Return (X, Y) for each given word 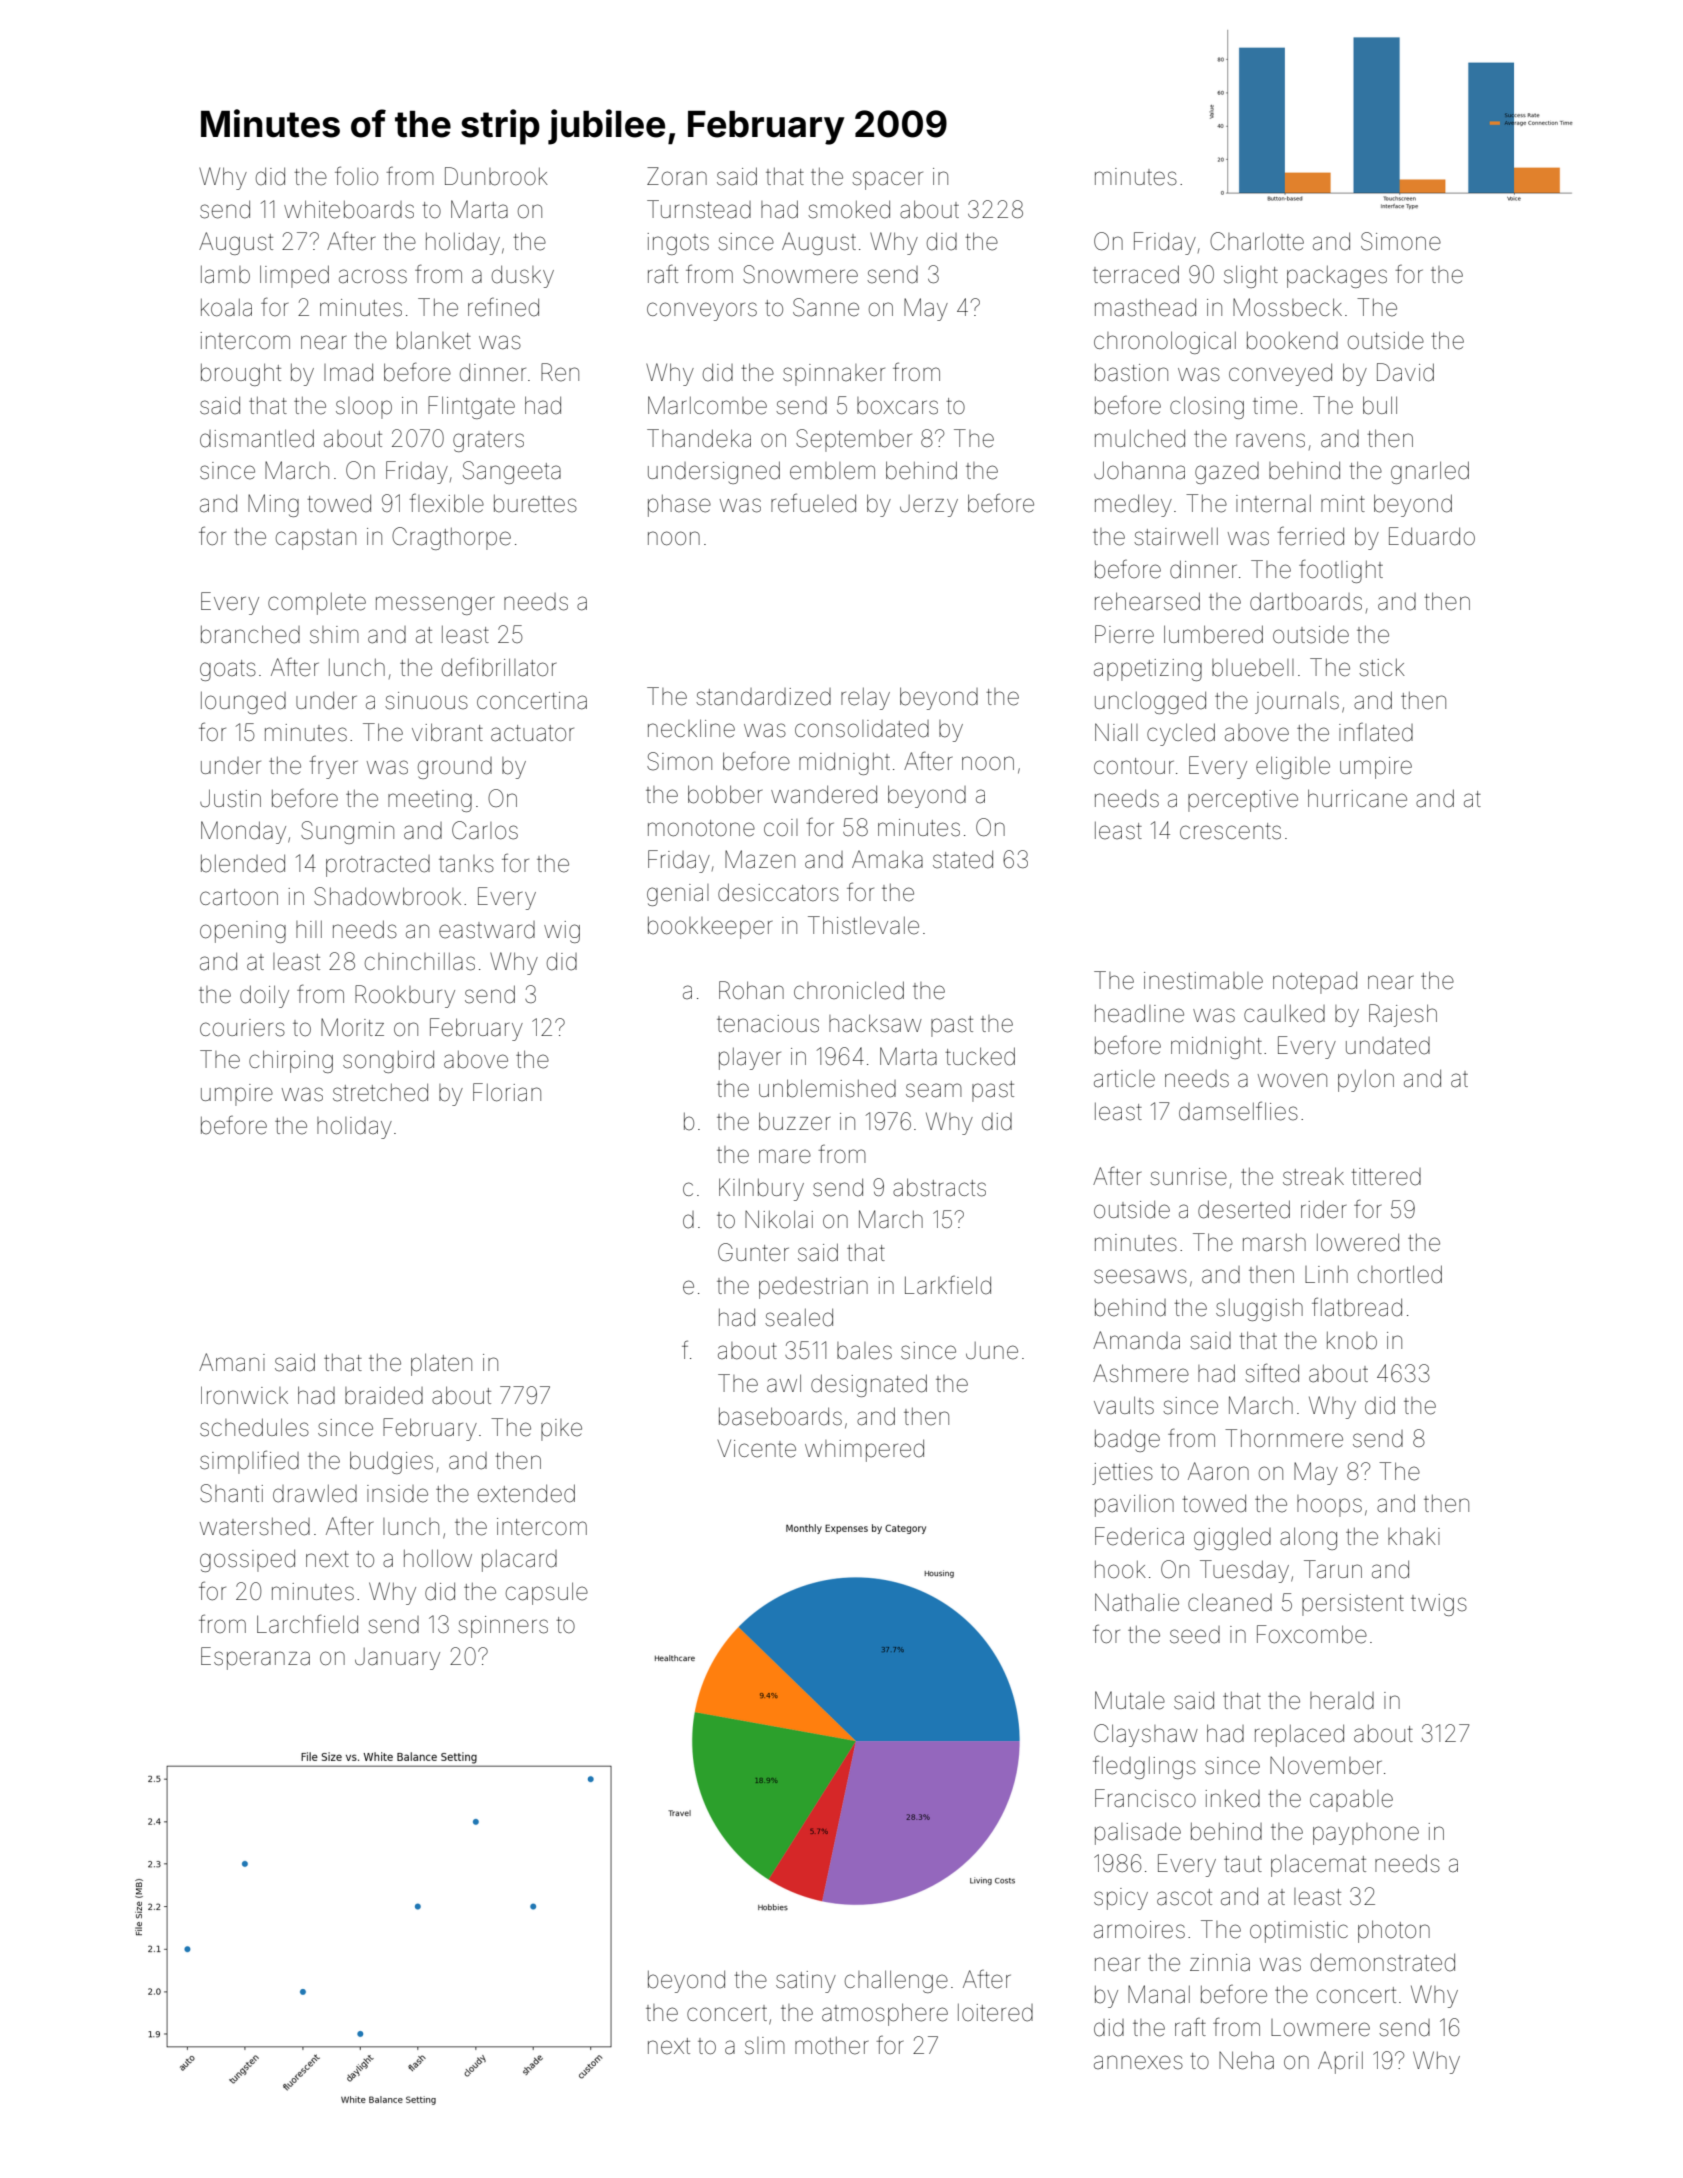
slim (765, 2046)
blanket (434, 341)
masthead (1145, 308)
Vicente (756, 1449)
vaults (1124, 1405)
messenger (435, 605)
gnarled (1430, 472)
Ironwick (244, 1395)
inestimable (1203, 981)
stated (963, 860)
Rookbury (405, 996)
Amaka (887, 859)
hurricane (1357, 798)
